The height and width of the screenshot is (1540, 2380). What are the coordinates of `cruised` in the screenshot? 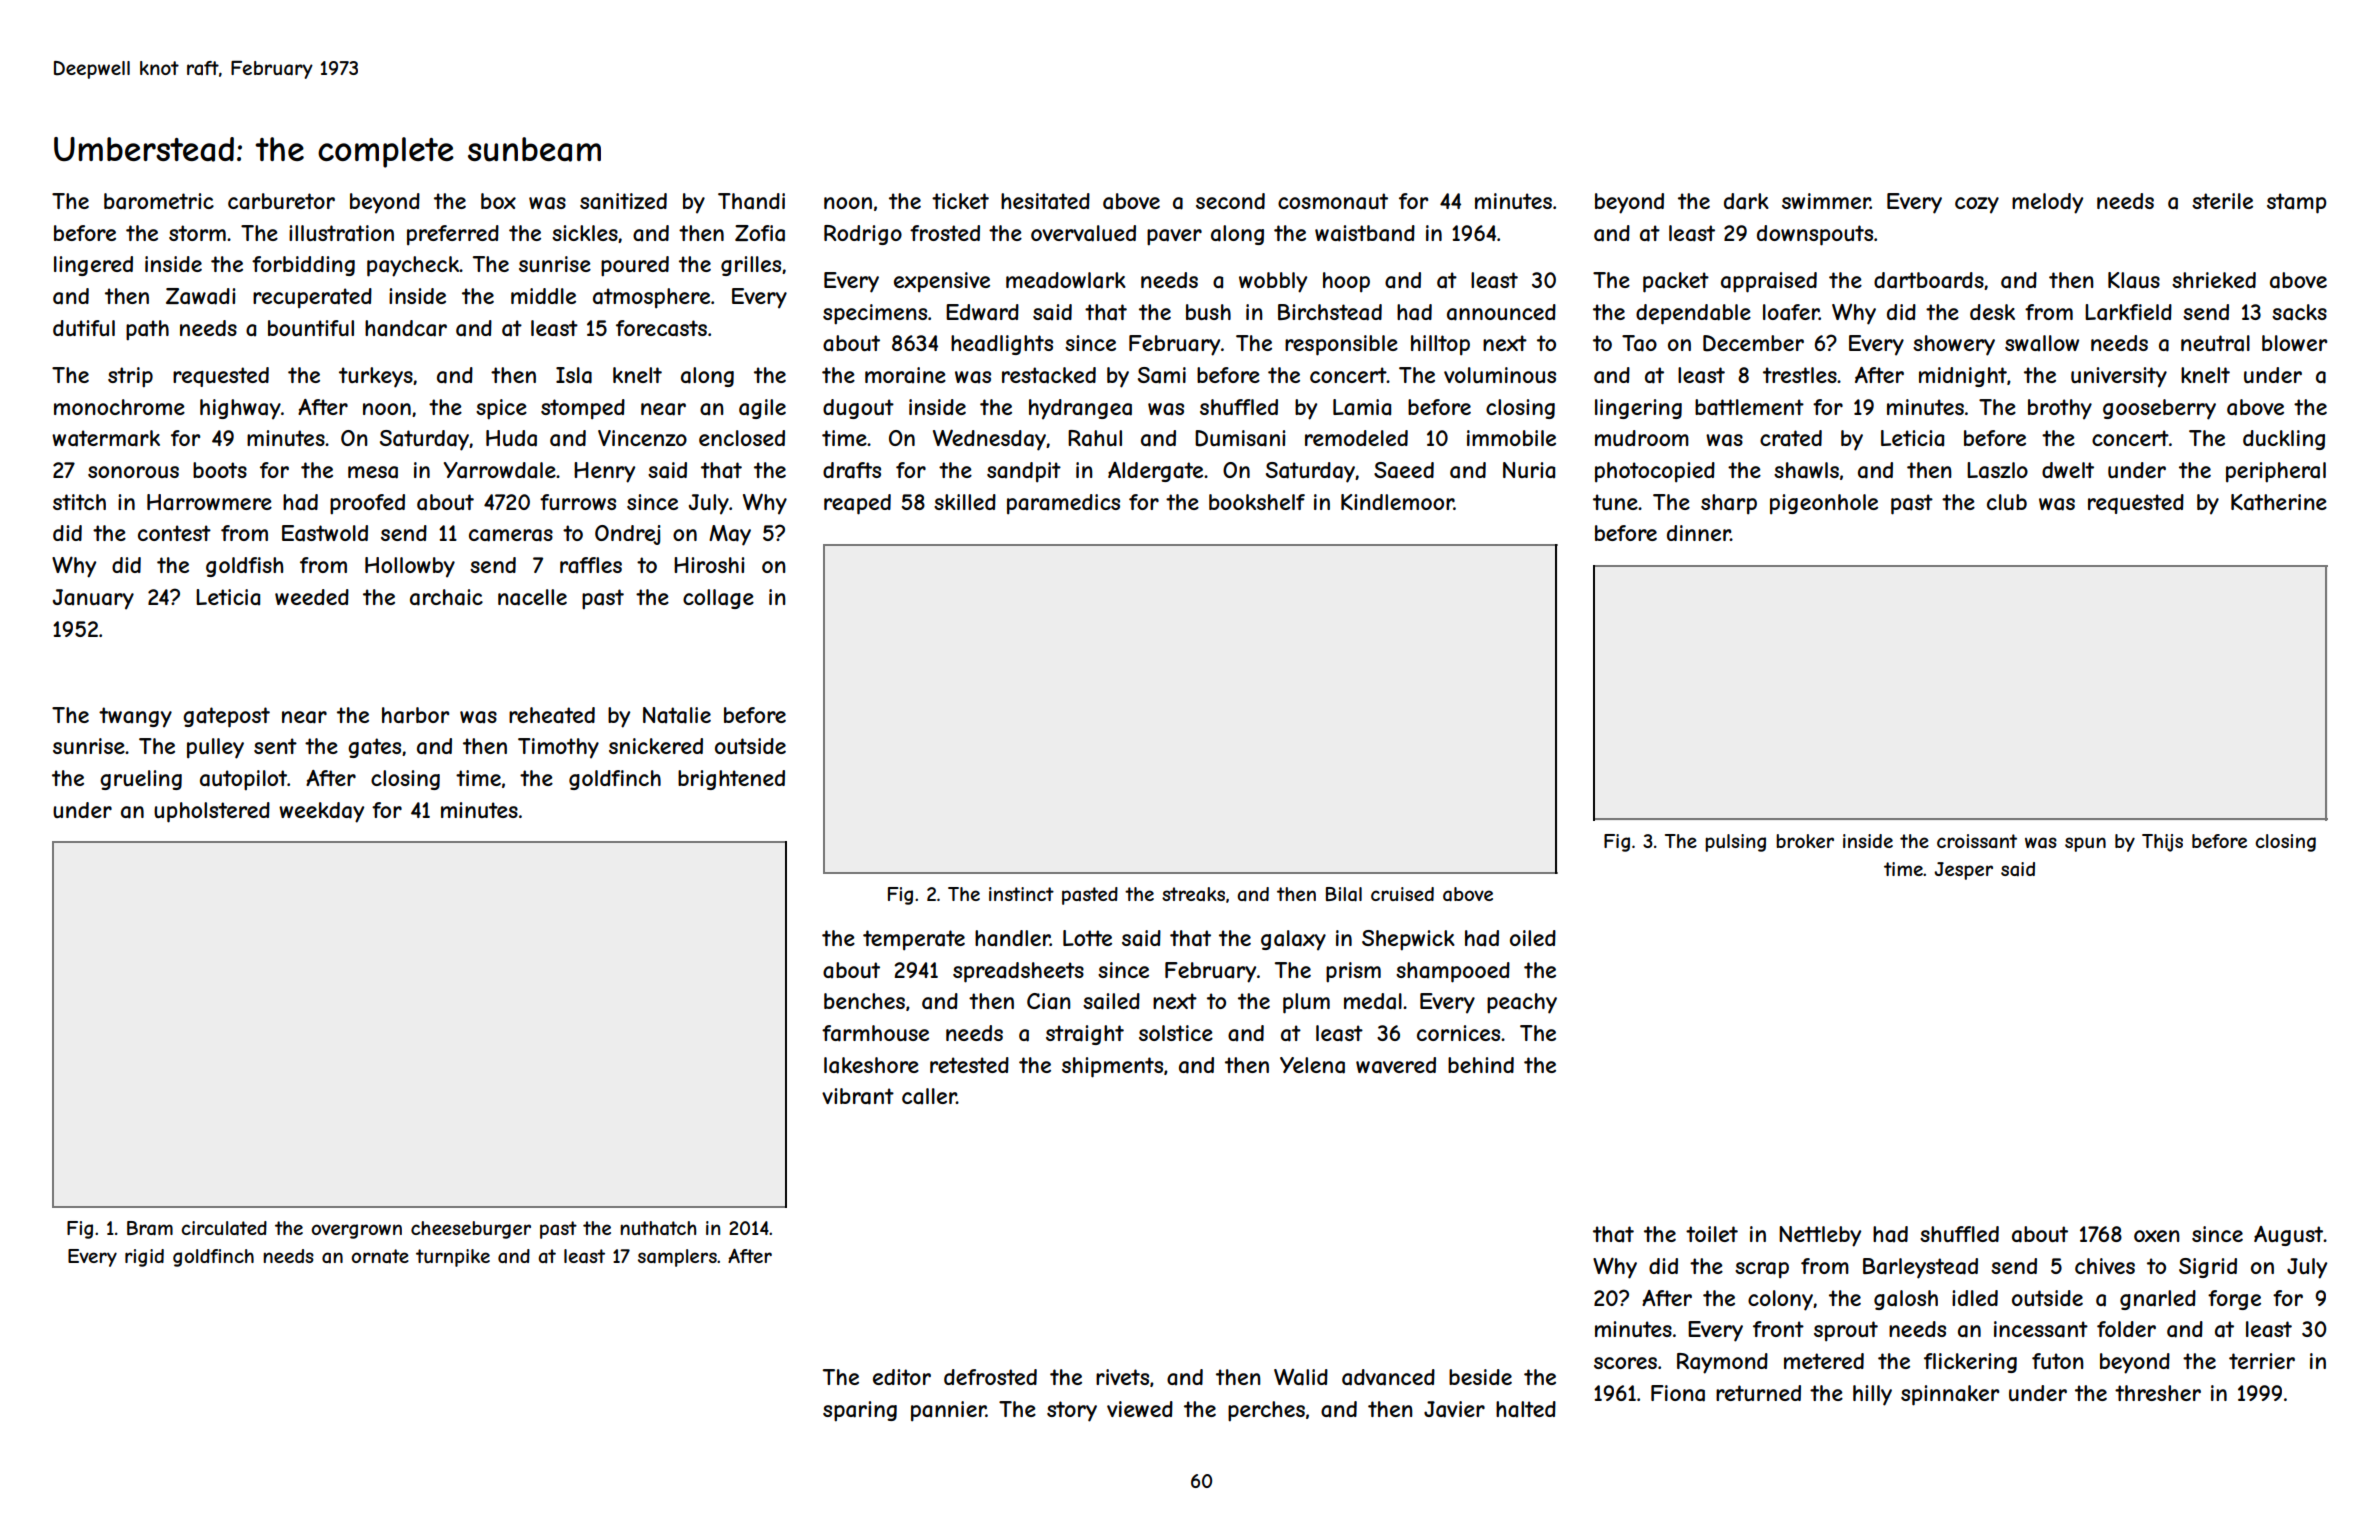 It's located at (1402, 894).
